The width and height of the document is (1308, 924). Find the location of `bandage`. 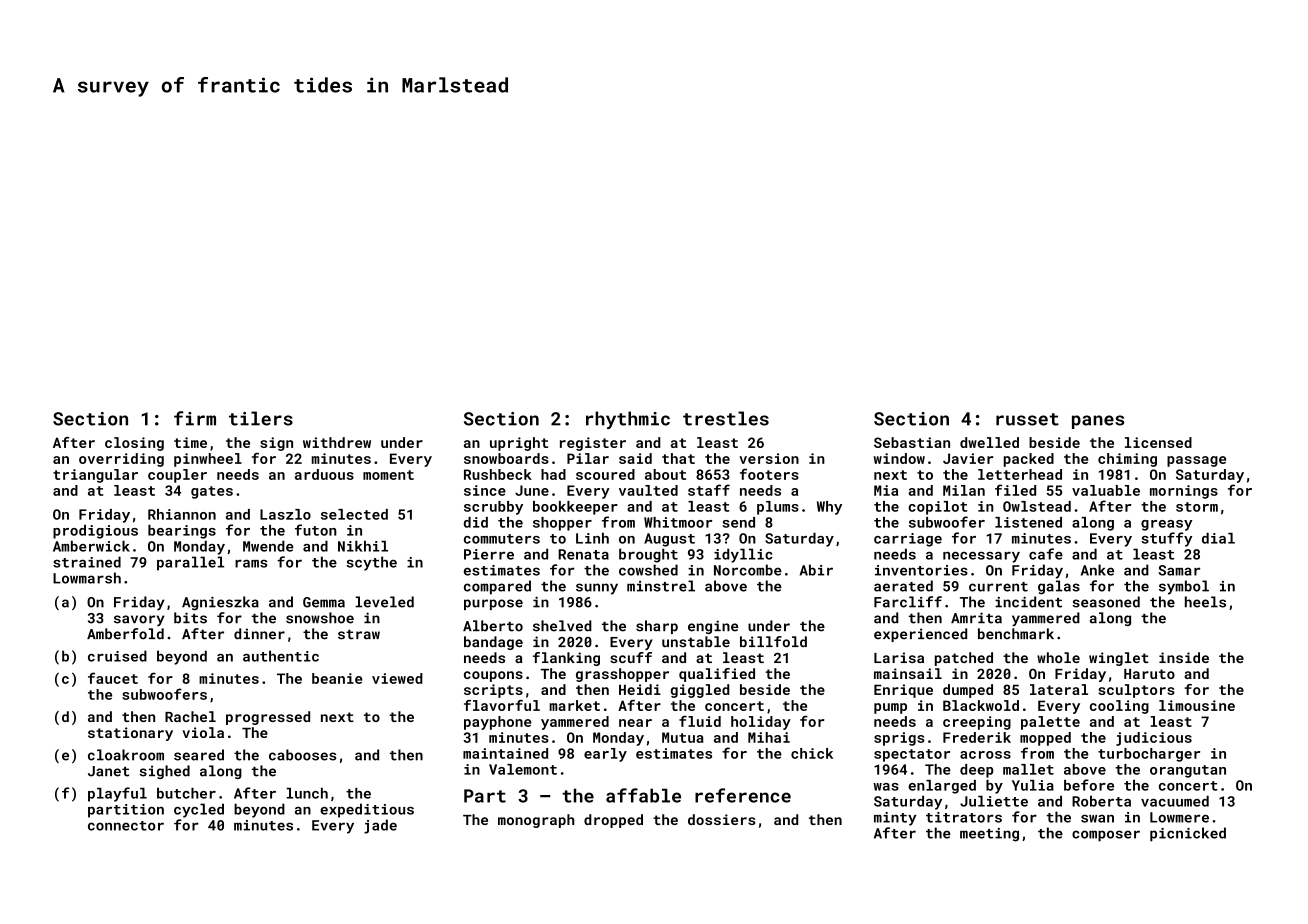

bandage is located at coordinates (493, 643).
